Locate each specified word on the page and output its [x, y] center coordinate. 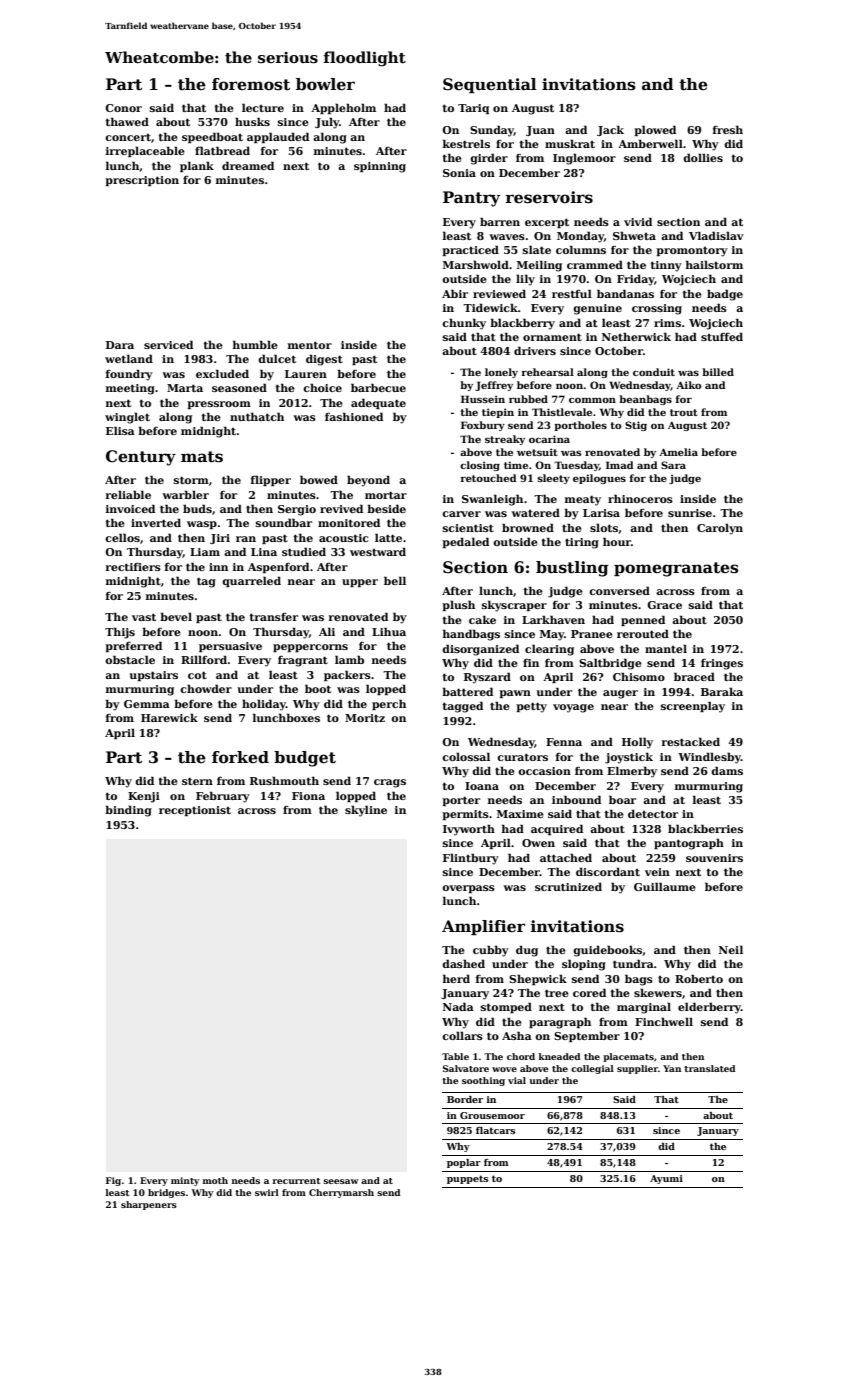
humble [255, 344]
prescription [142, 181]
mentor [310, 345]
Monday [580, 237]
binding [128, 811]
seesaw [341, 1181]
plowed [655, 130]
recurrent [296, 1181]
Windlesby [709, 758]
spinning [380, 167]
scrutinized [568, 886]
